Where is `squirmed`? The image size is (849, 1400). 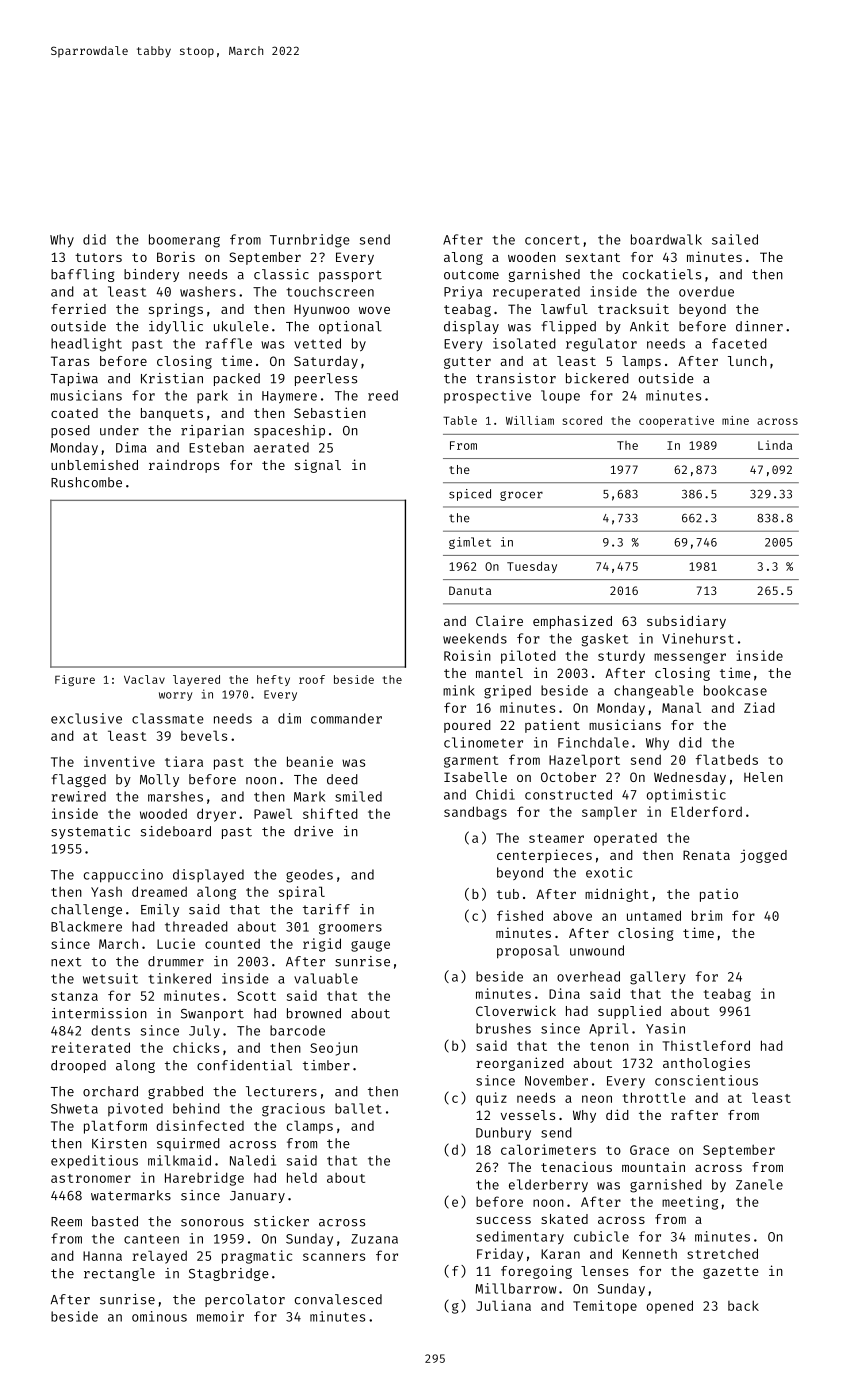
squirmed is located at coordinates (188, 1144).
